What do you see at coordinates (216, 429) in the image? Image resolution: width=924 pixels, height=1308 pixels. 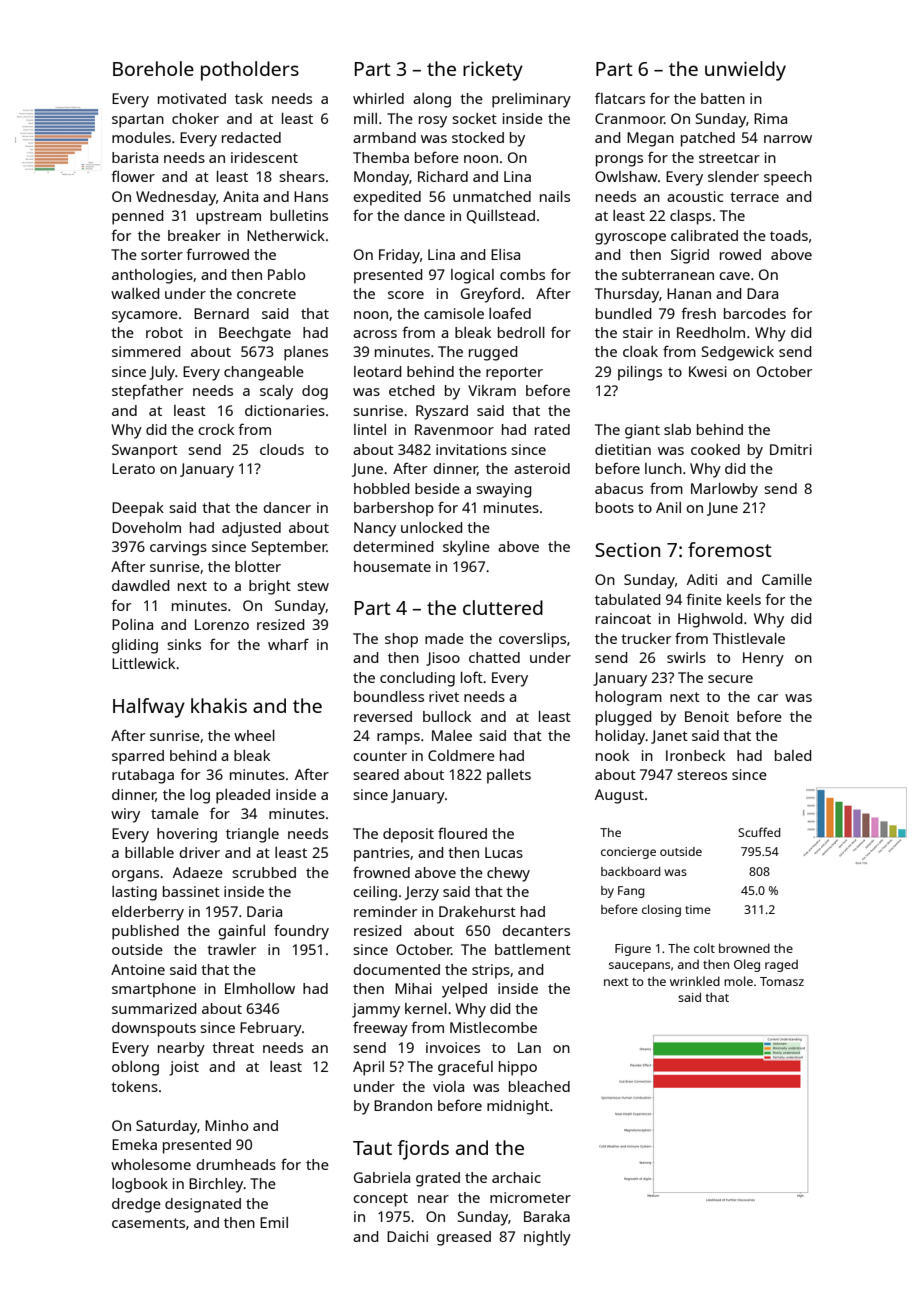 I see `crock` at bounding box center [216, 429].
